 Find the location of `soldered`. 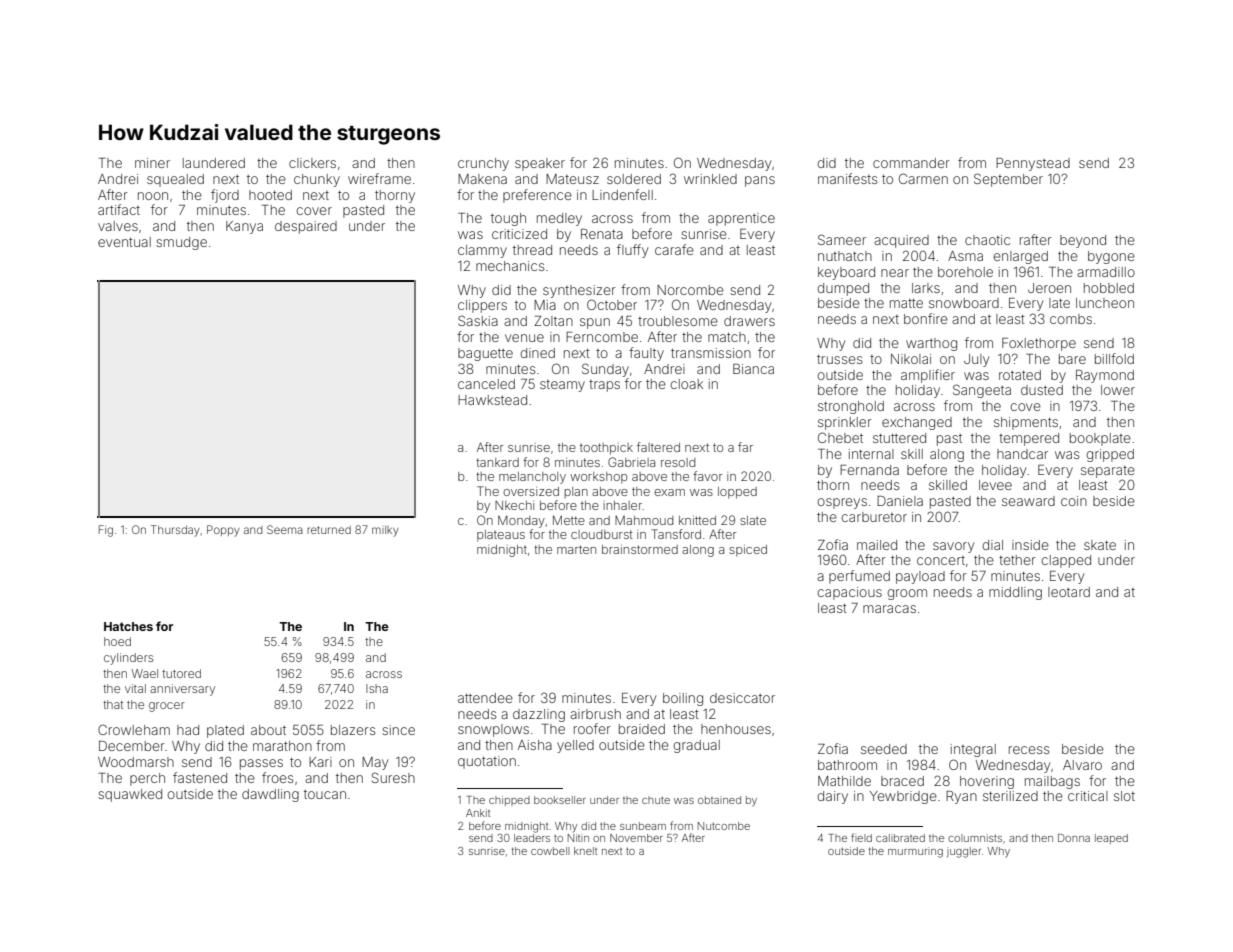

soldered is located at coordinates (634, 179).
